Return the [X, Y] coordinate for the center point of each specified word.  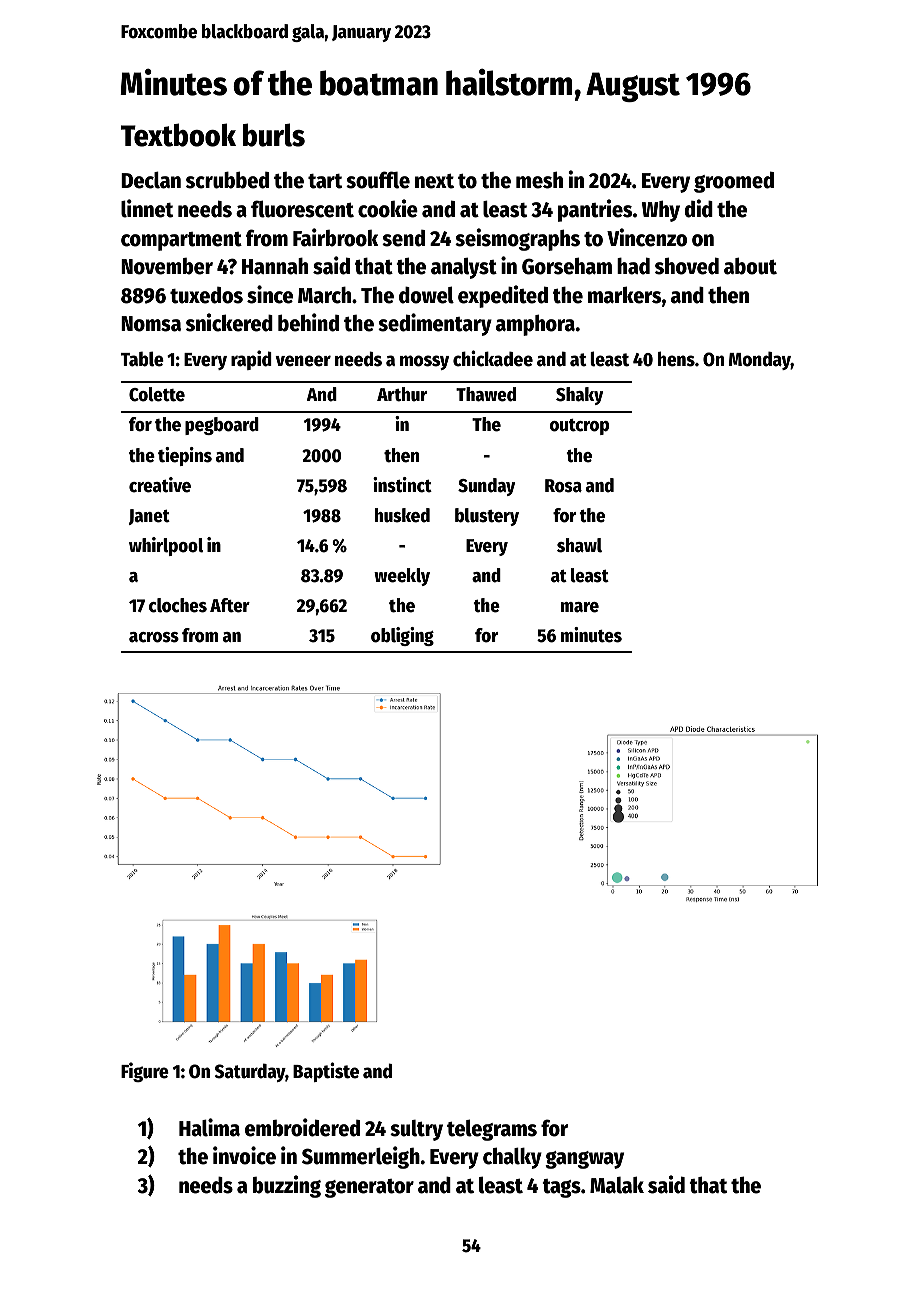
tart [325, 181]
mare [580, 607]
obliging [402, 636]
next [434, 181]
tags [561, 1188]
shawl [579, 545]
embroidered [302, 1127]
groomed [734, 182]
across [154, 637]
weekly [402, 577]
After [230, 605]
